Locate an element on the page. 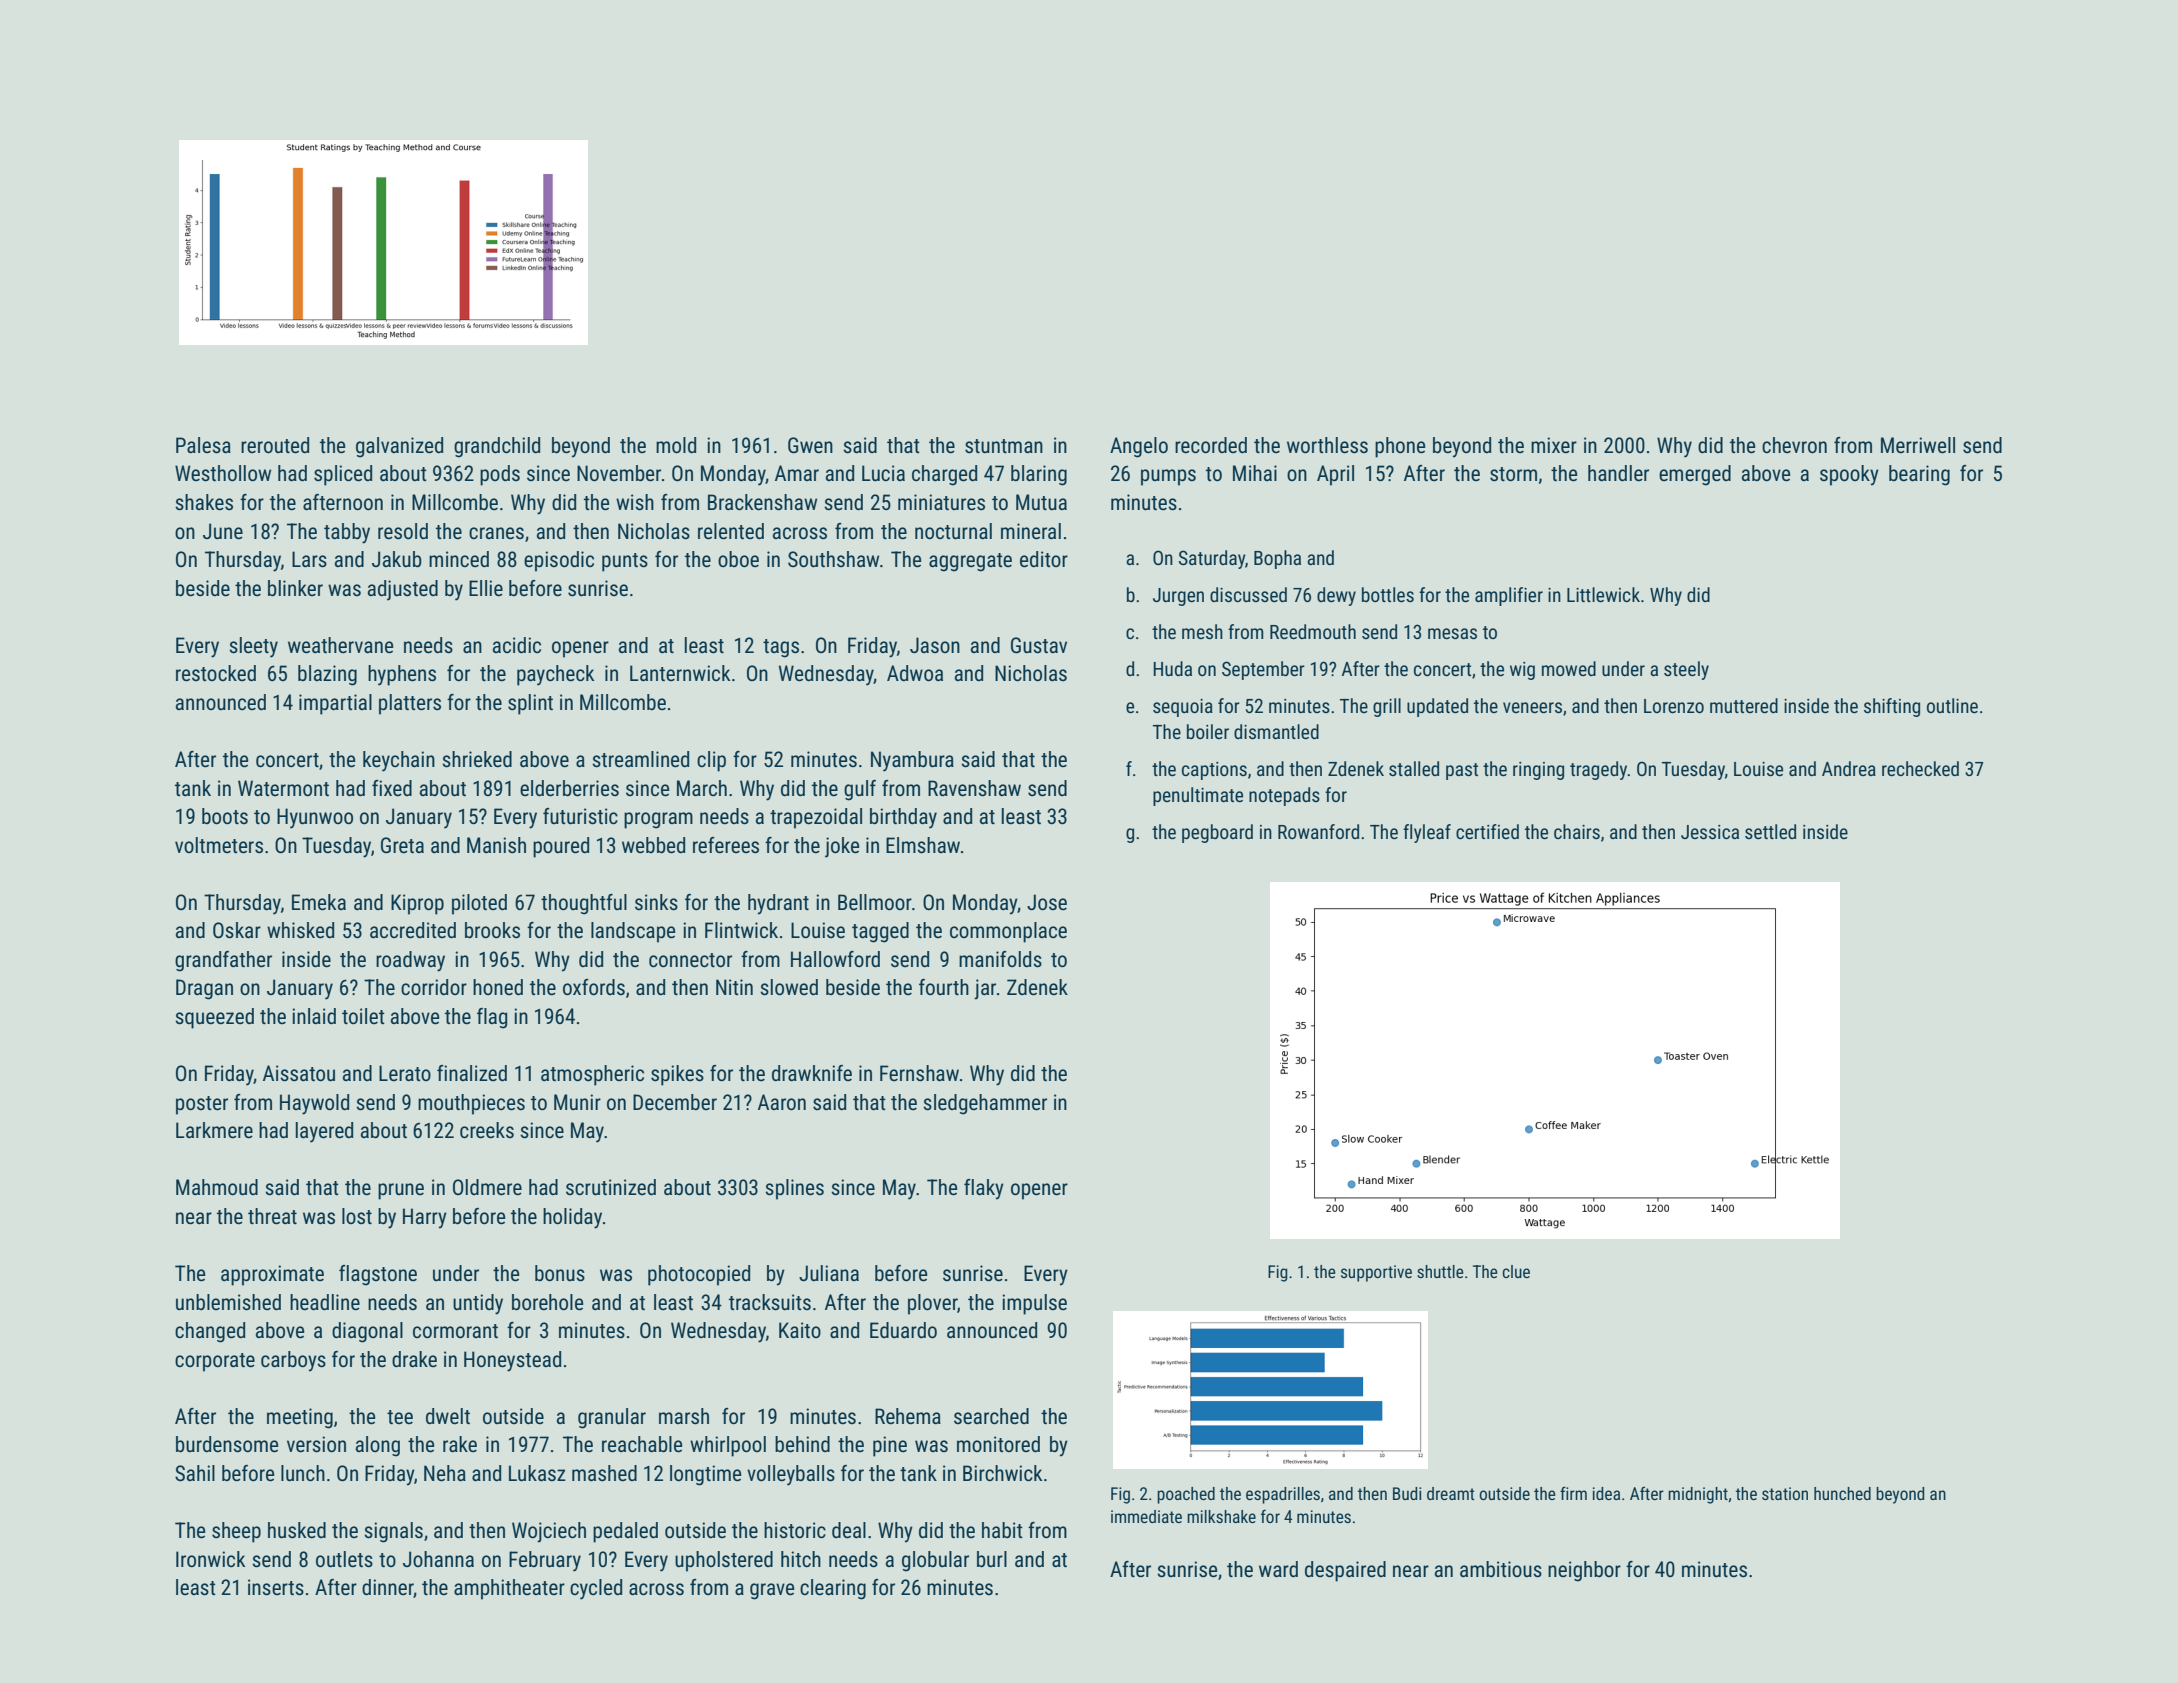  firm is located at coordinates (1573, 1493).
